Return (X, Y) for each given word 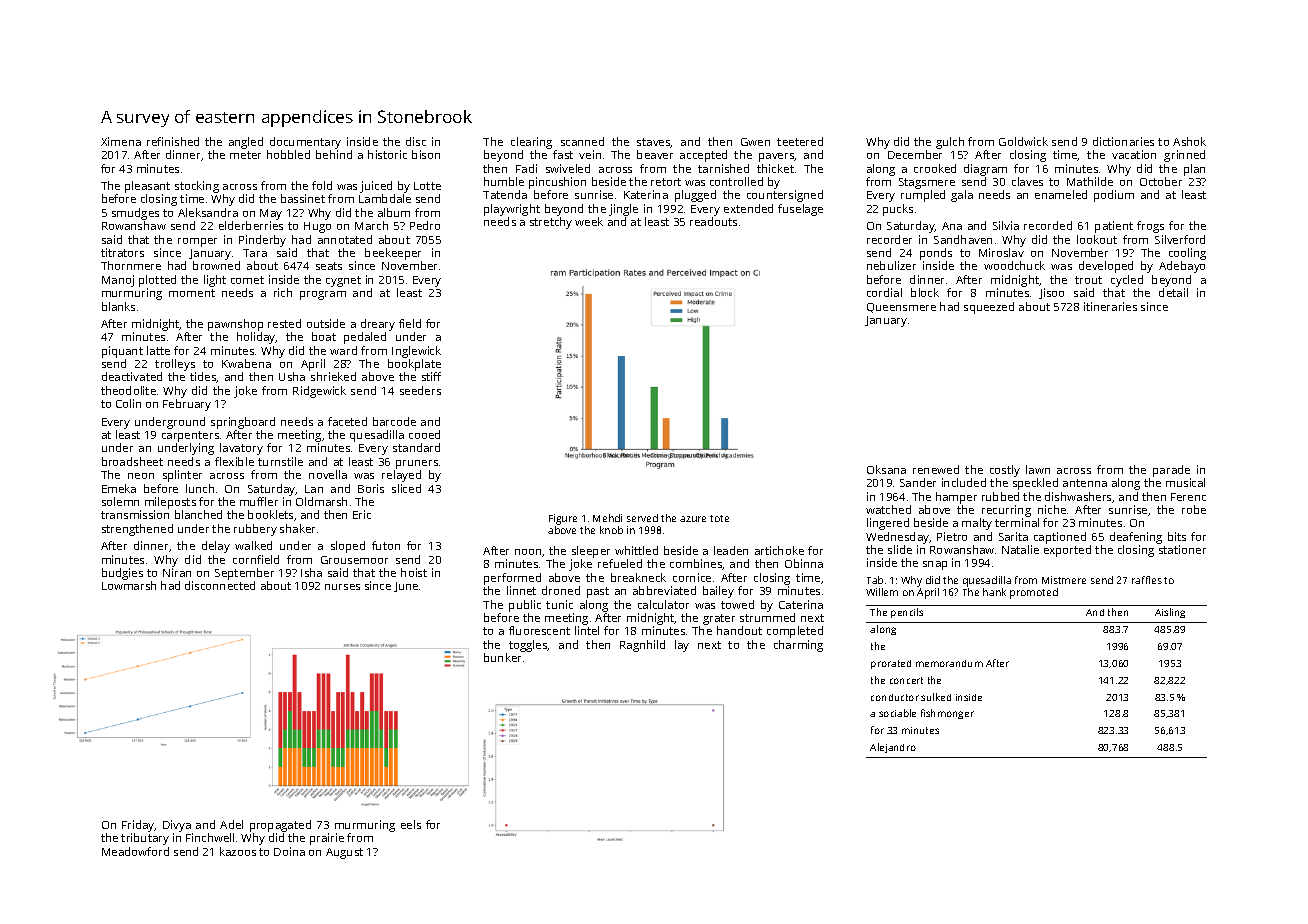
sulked (936, 697)
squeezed (989, 308)
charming (798, 646)
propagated (280, 826)
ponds (936, 254)
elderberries (251, 225)
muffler (259, 501)
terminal (1017, 522)
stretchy (551, 223)
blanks (118, 306)
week (589, 221)
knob (611, 530)
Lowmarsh (129, 585)
